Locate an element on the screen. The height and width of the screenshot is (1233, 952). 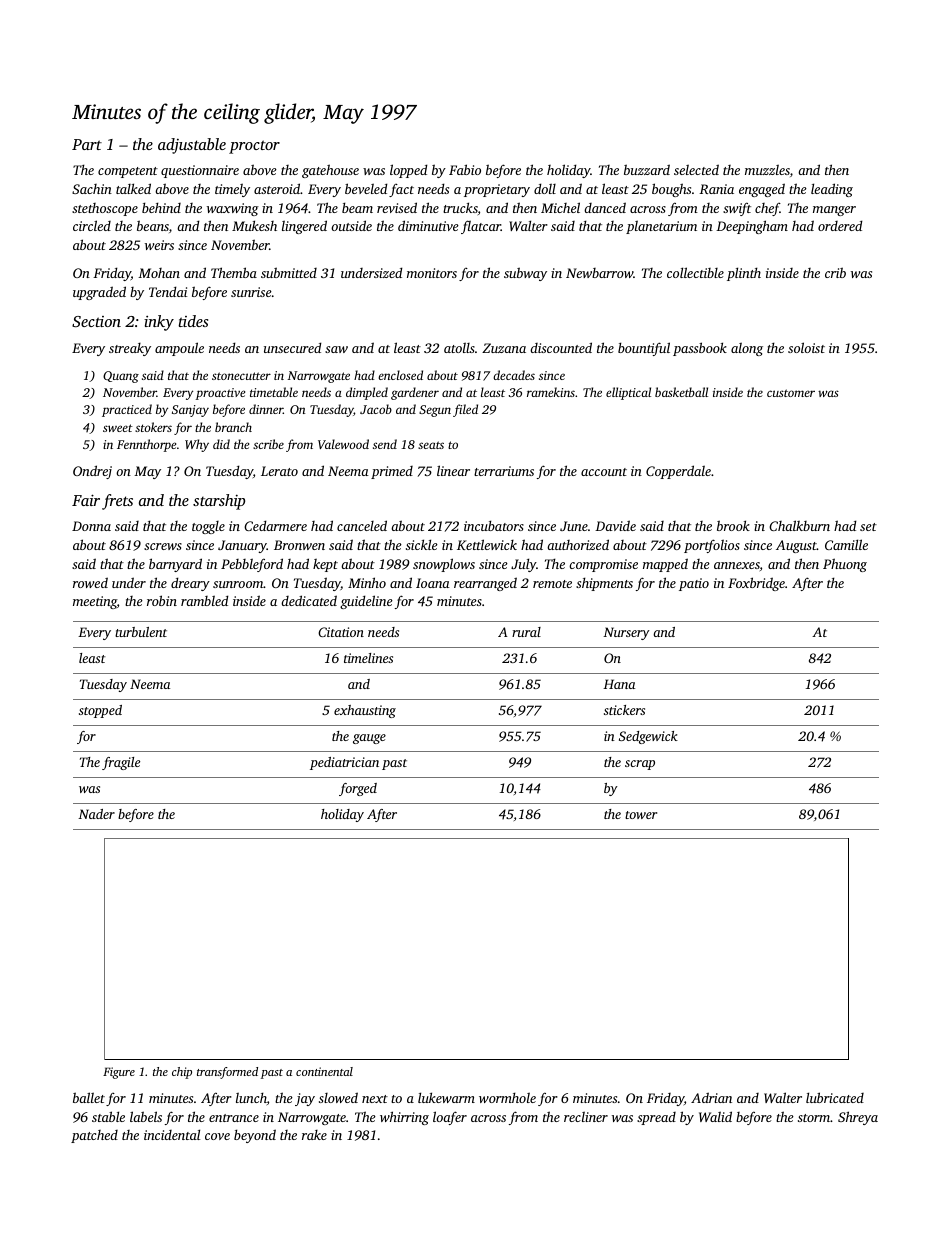
dedicated is located at coordinates (309, 600).
